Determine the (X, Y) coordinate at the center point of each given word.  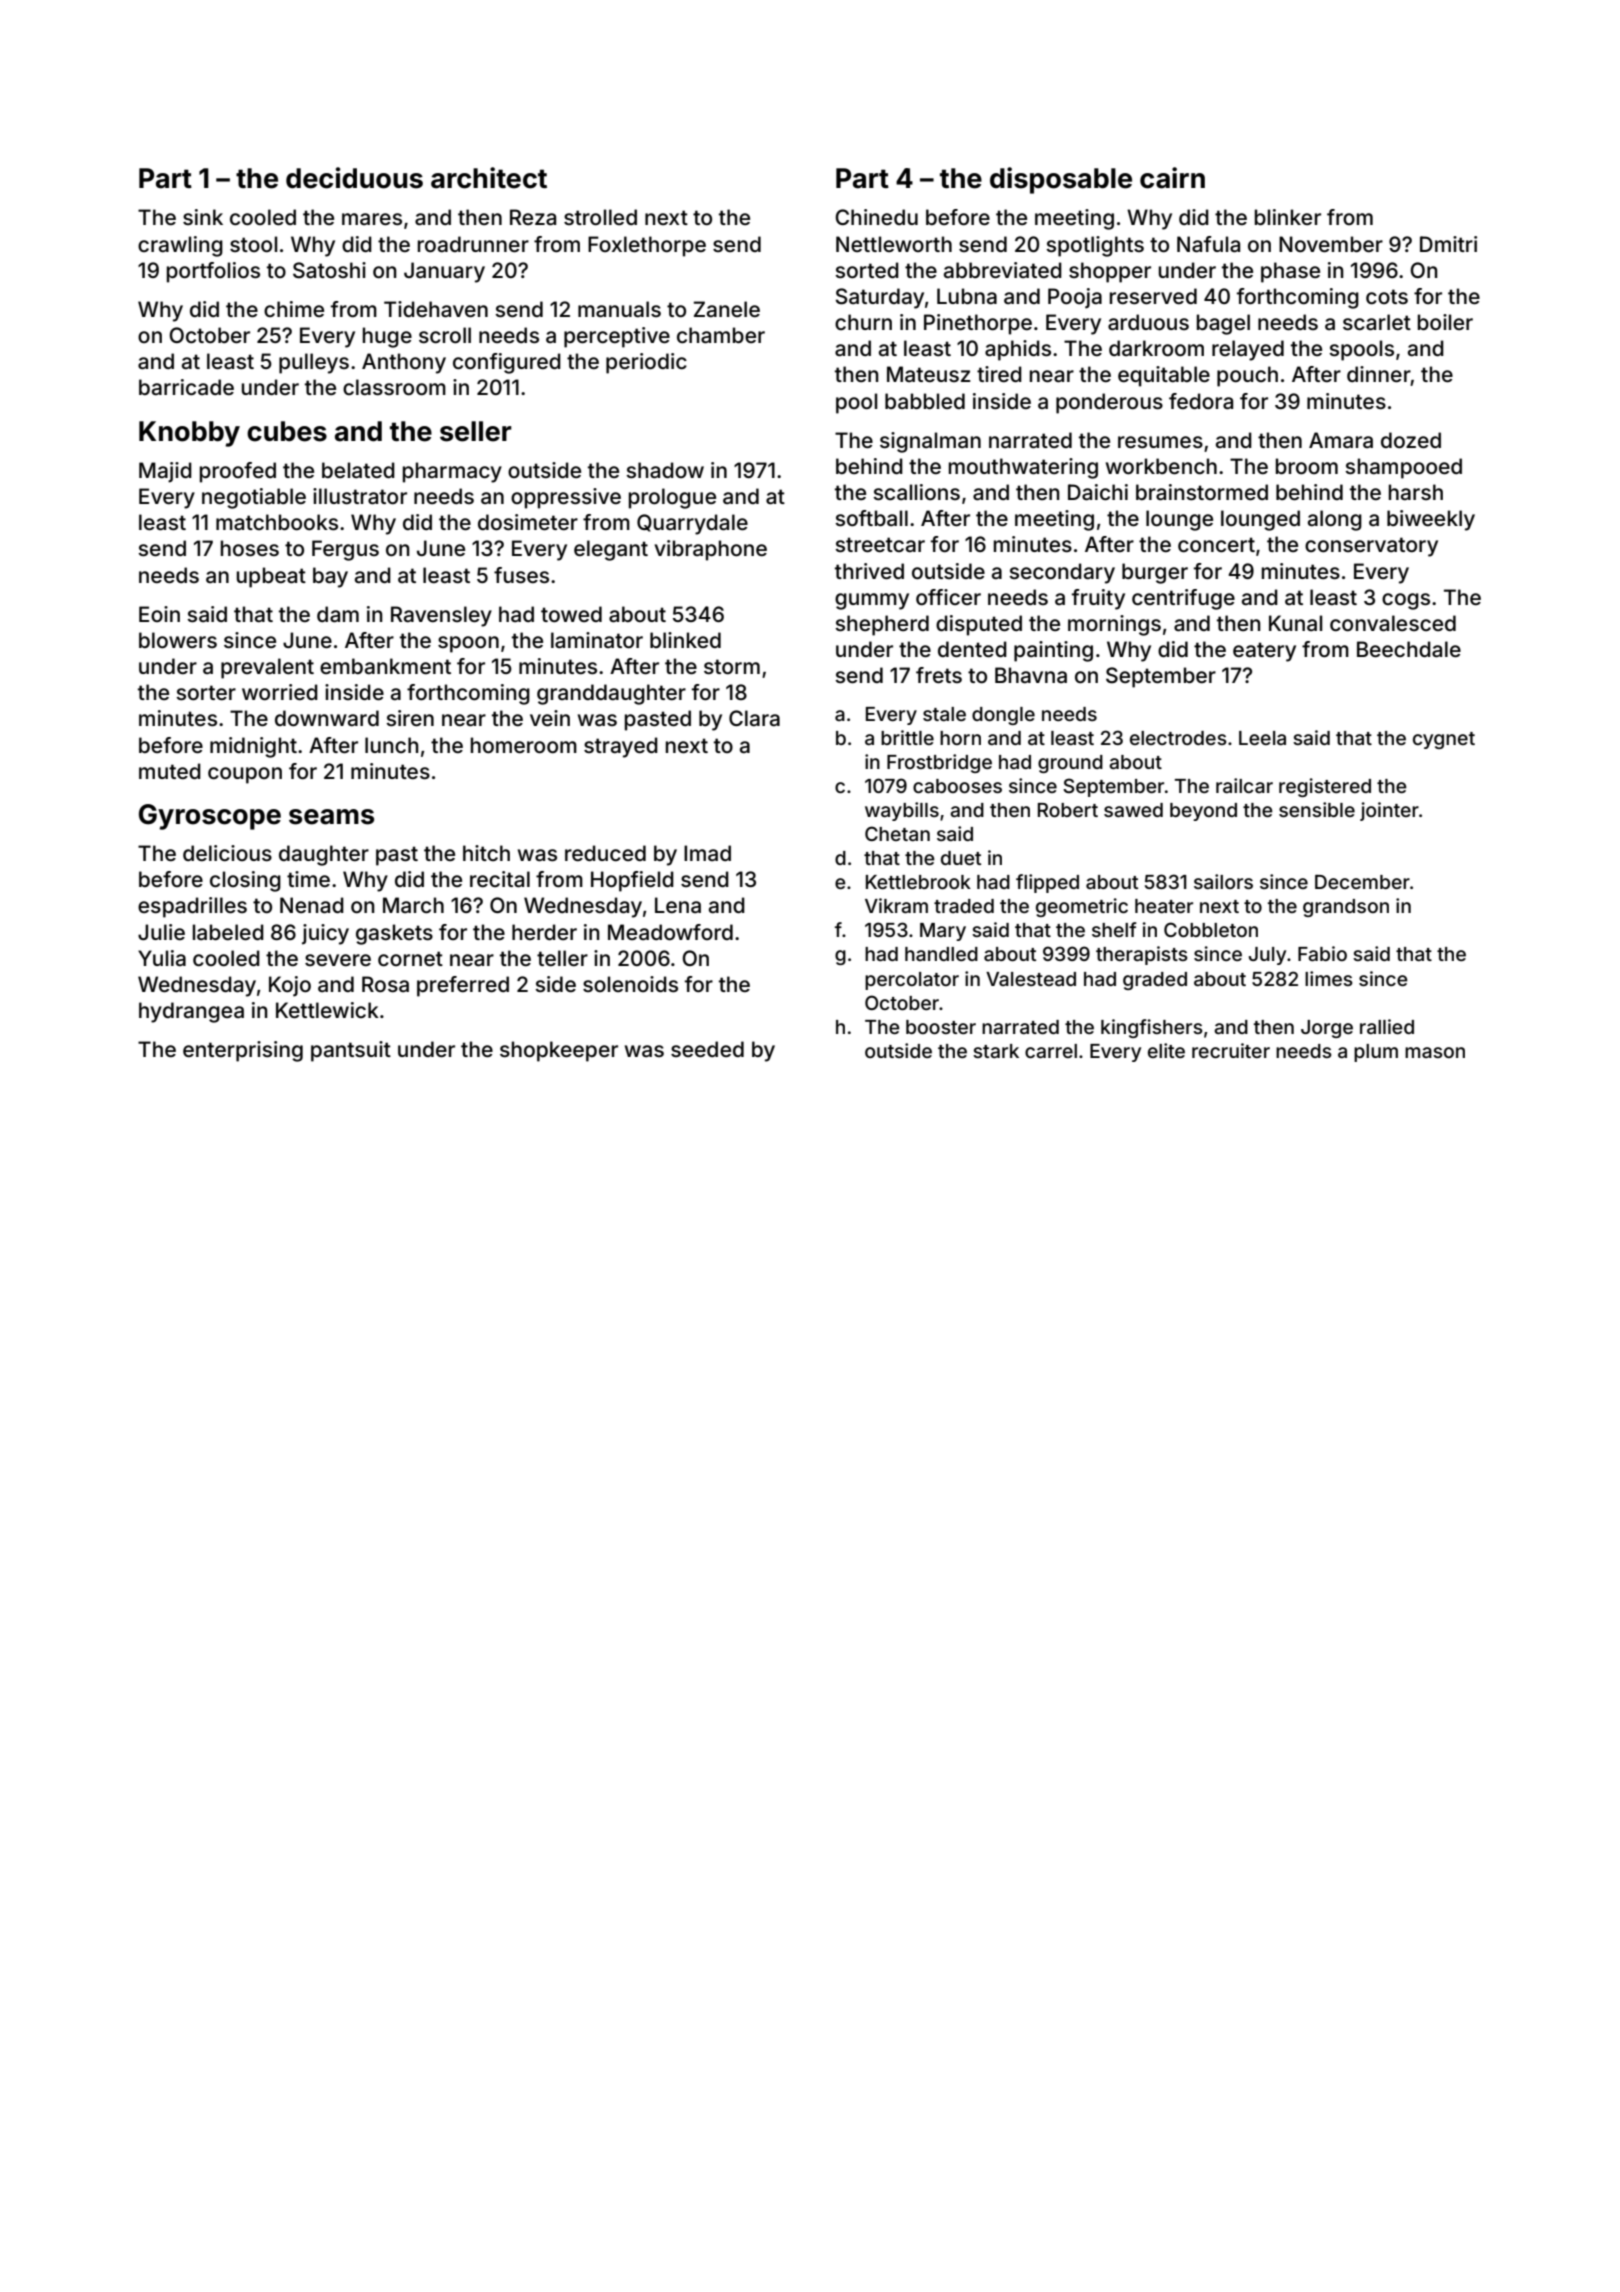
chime (294, 309)
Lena (678, 905)
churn (863, 322)
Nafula (1208, 244)
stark (996, 1051)
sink (203, 217)
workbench (1161, 466)
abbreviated (1003, 270)
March (413, 905)
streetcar (880, 544)
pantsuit (351, 1051)
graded (1155, 981)
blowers (178, 640)
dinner (1379, 375)
